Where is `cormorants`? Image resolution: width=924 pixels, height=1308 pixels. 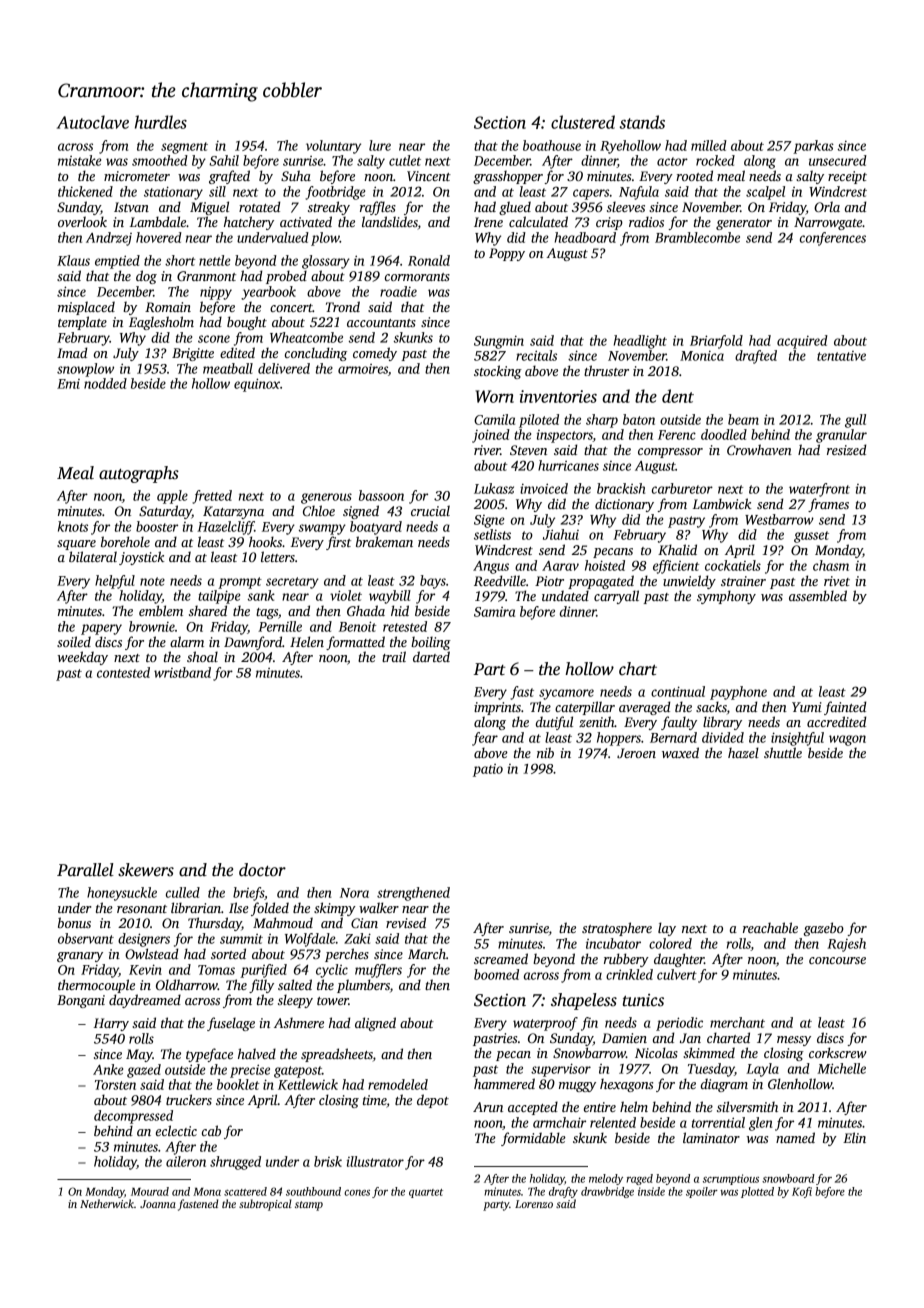 cormorants is located at coordinates (417, 277).
